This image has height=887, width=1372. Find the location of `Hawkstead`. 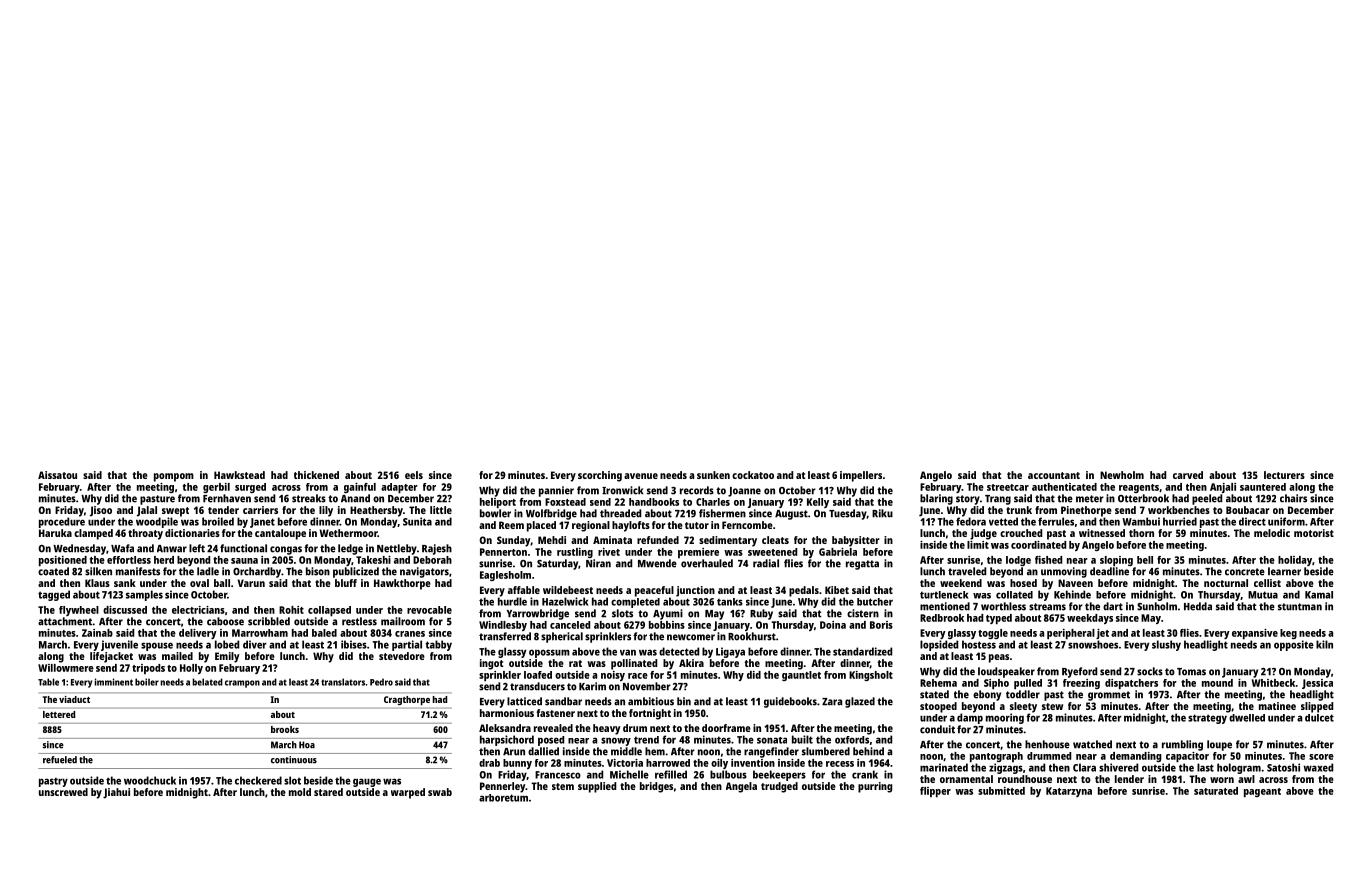

Hawkstead is located at coordinates (239, 475).
